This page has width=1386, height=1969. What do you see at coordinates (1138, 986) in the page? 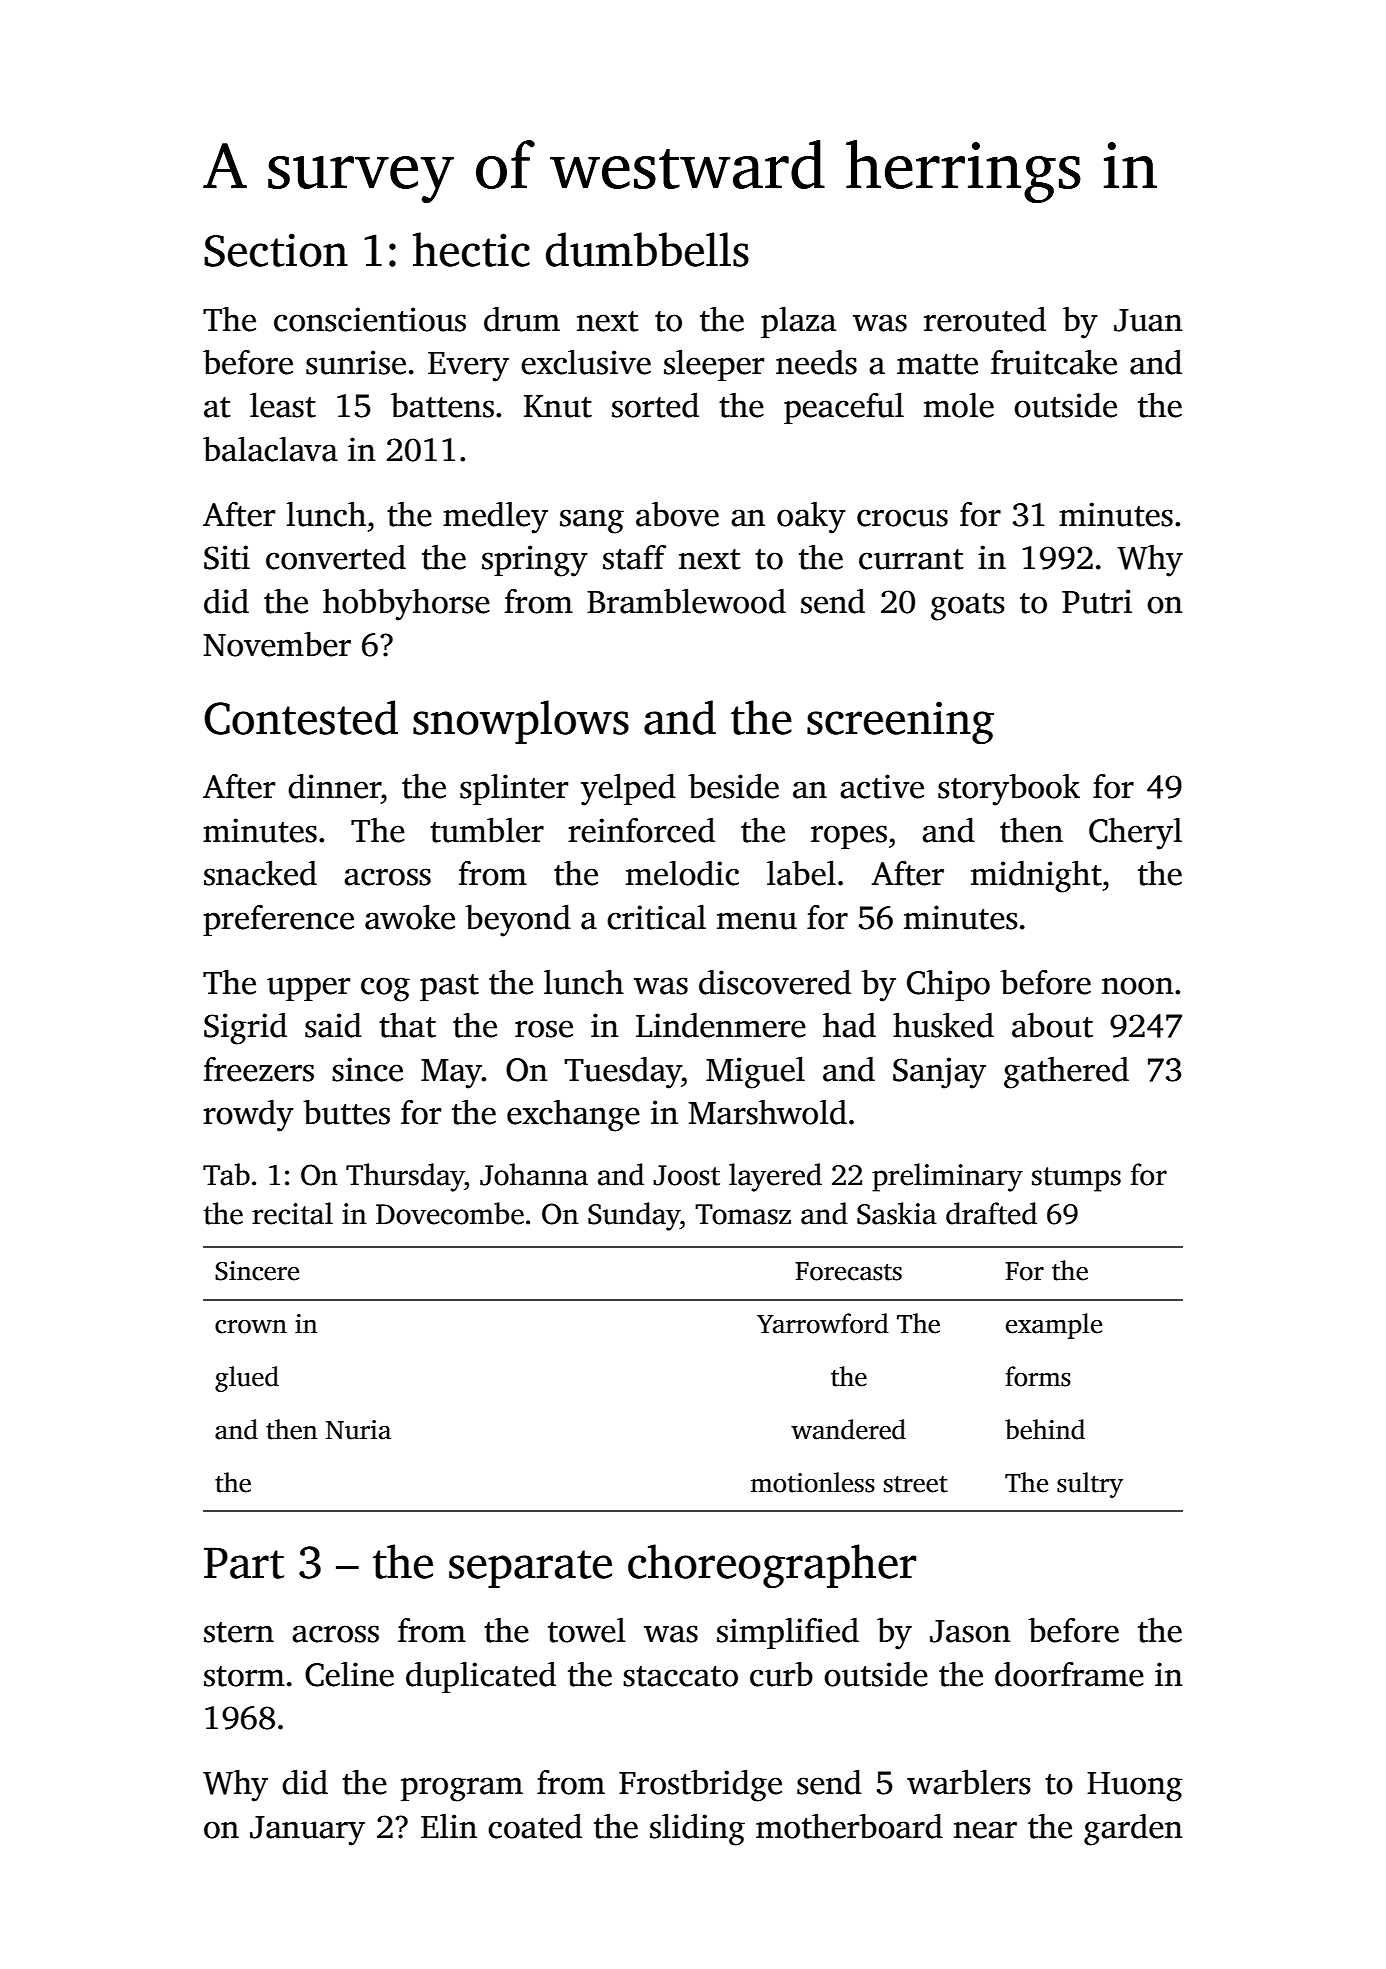
I see `noon` at bounding box center [1138, 986].
